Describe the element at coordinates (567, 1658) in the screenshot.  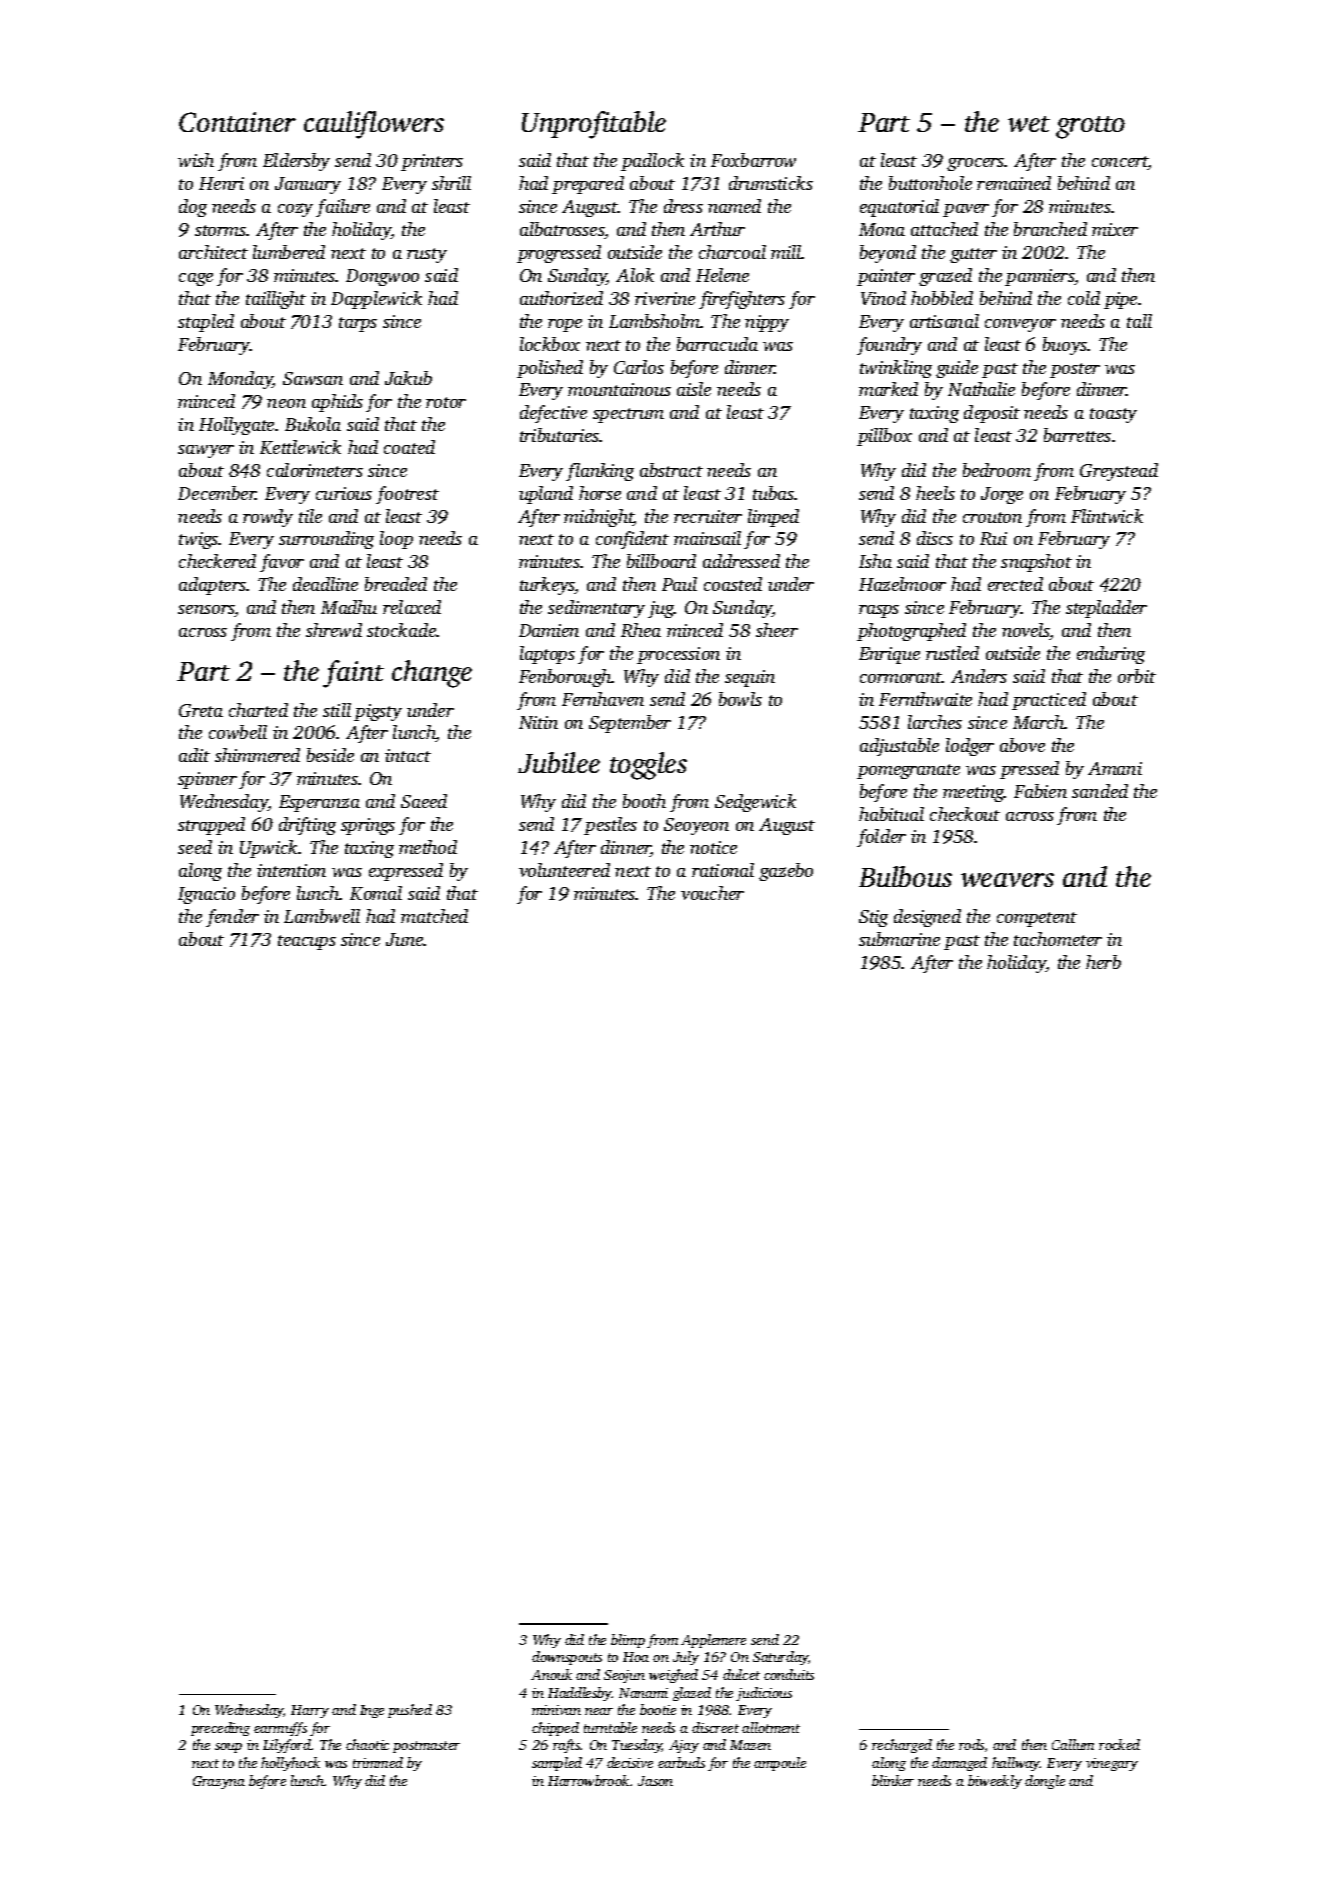
I see `downspouts` at that location.
